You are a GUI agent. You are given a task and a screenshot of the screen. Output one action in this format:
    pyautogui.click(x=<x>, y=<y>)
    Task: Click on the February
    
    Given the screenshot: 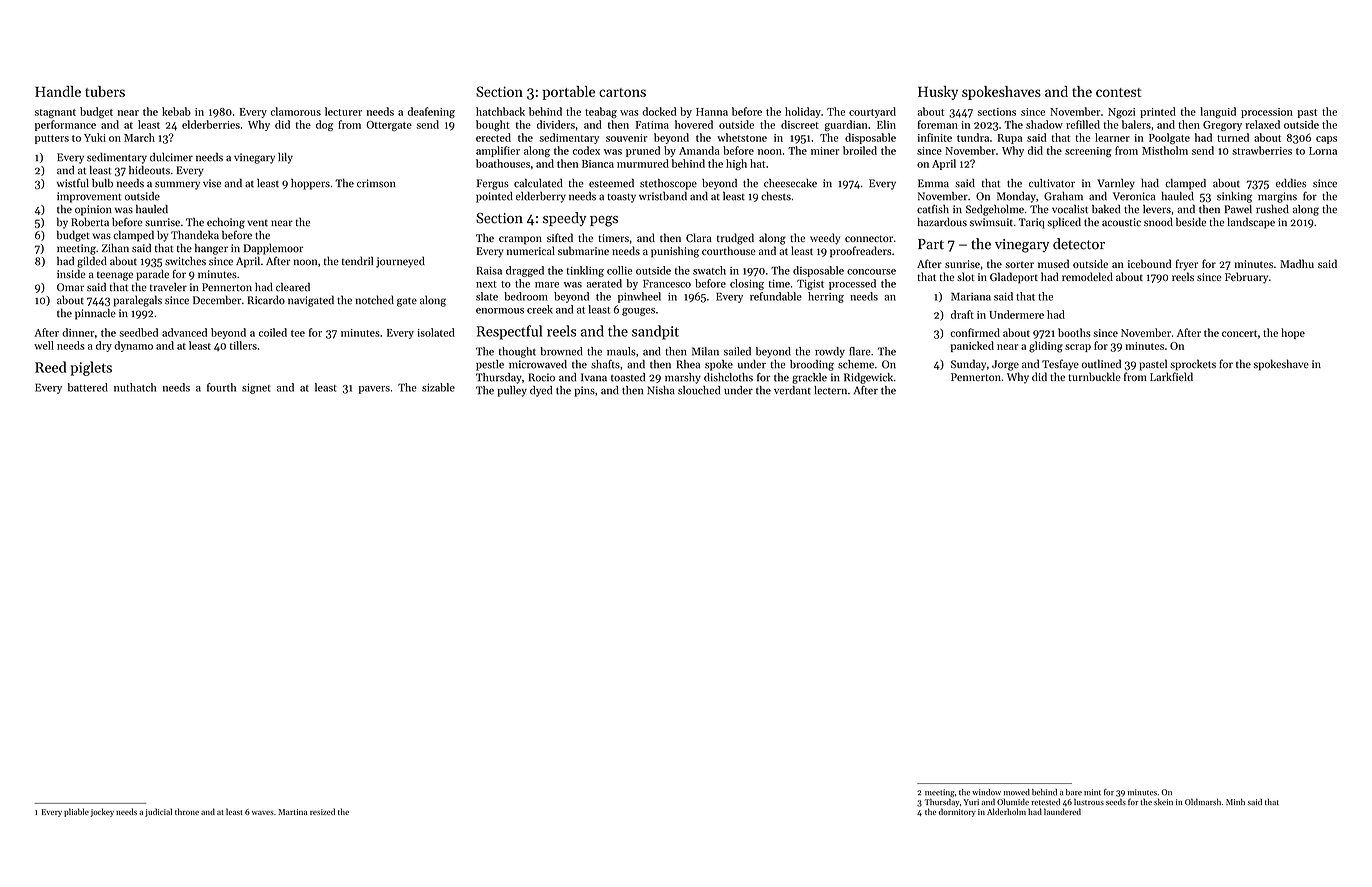 What is the action you would take?
    pyautogui.click(x=1246, y=278)
